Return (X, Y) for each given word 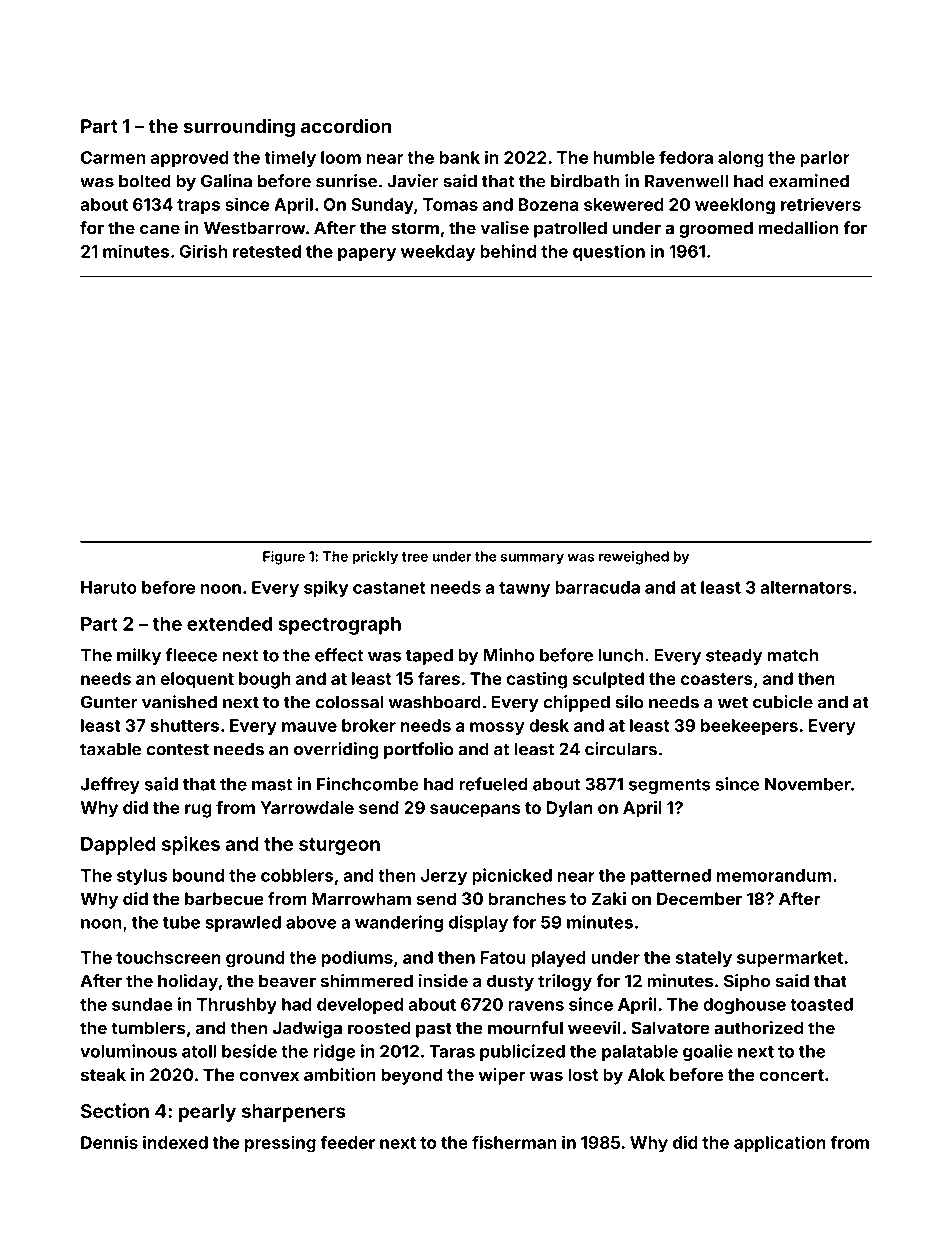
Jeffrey (110, 785)
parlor (825, 159)
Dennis (109, 1142)
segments (669, 786)
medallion (799, 228)
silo (629, 702)
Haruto (109, 587)
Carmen (113, 157)
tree (414, 557)
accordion (346, 125)
